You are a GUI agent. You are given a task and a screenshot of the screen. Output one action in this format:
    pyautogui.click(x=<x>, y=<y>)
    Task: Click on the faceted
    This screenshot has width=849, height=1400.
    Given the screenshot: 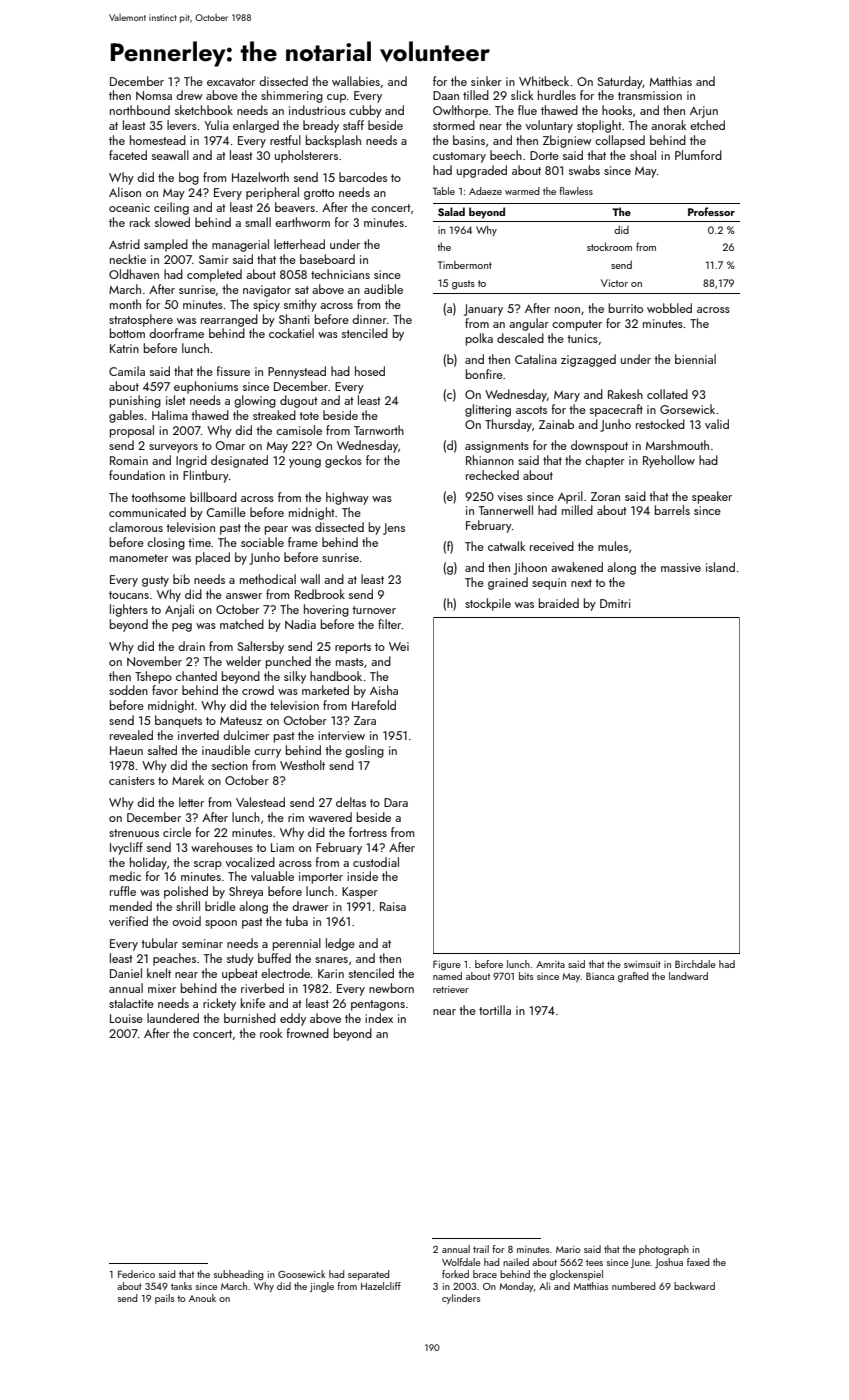 What is the action you would take?
    pyautogui.click(x=128, y=155)
